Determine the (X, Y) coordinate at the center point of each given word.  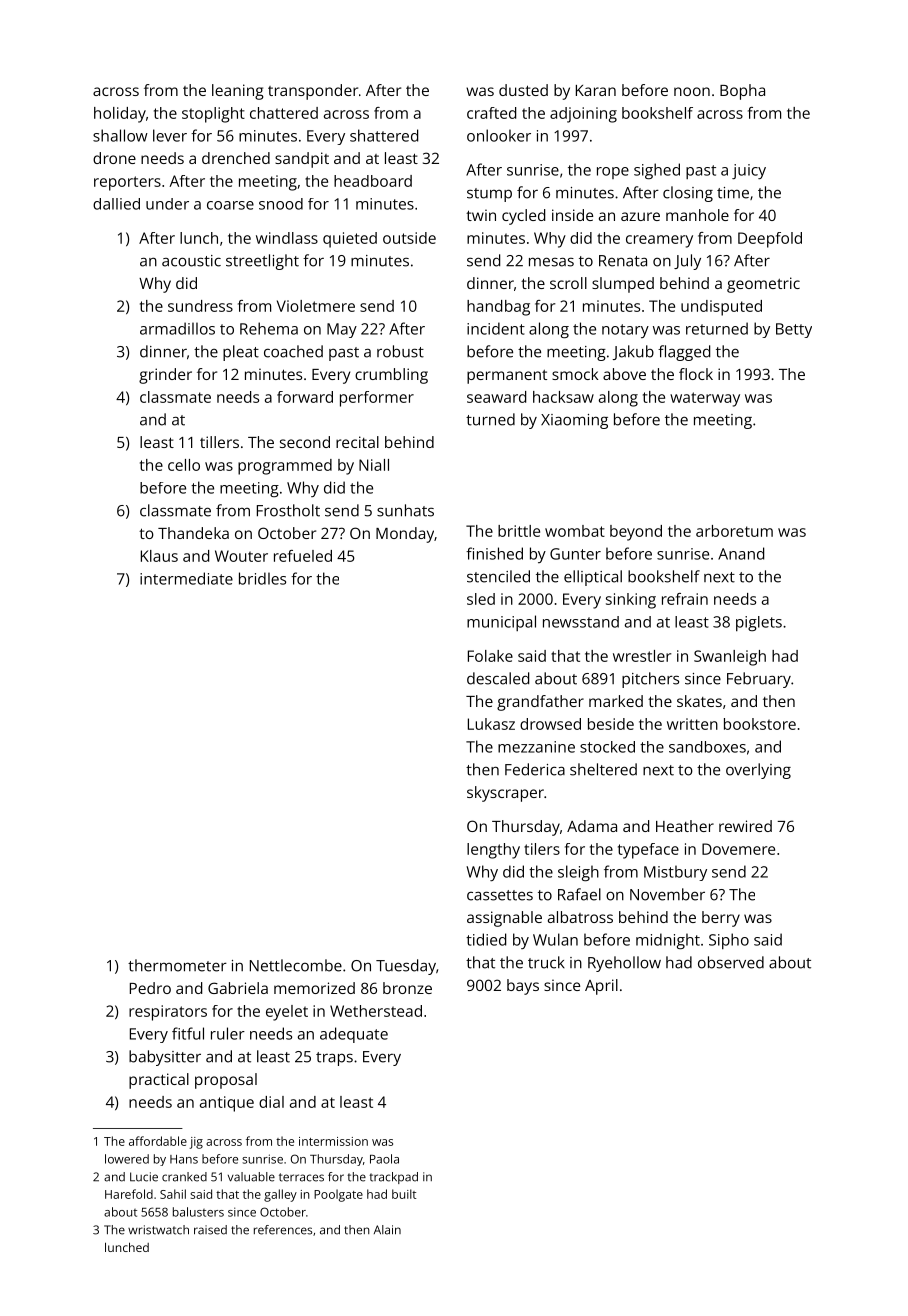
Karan (596, 90)
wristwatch (158, 1230)
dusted (523, 90)
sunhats (405, 510)
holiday (120, 115)
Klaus (159, 556)
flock (696, 374)
